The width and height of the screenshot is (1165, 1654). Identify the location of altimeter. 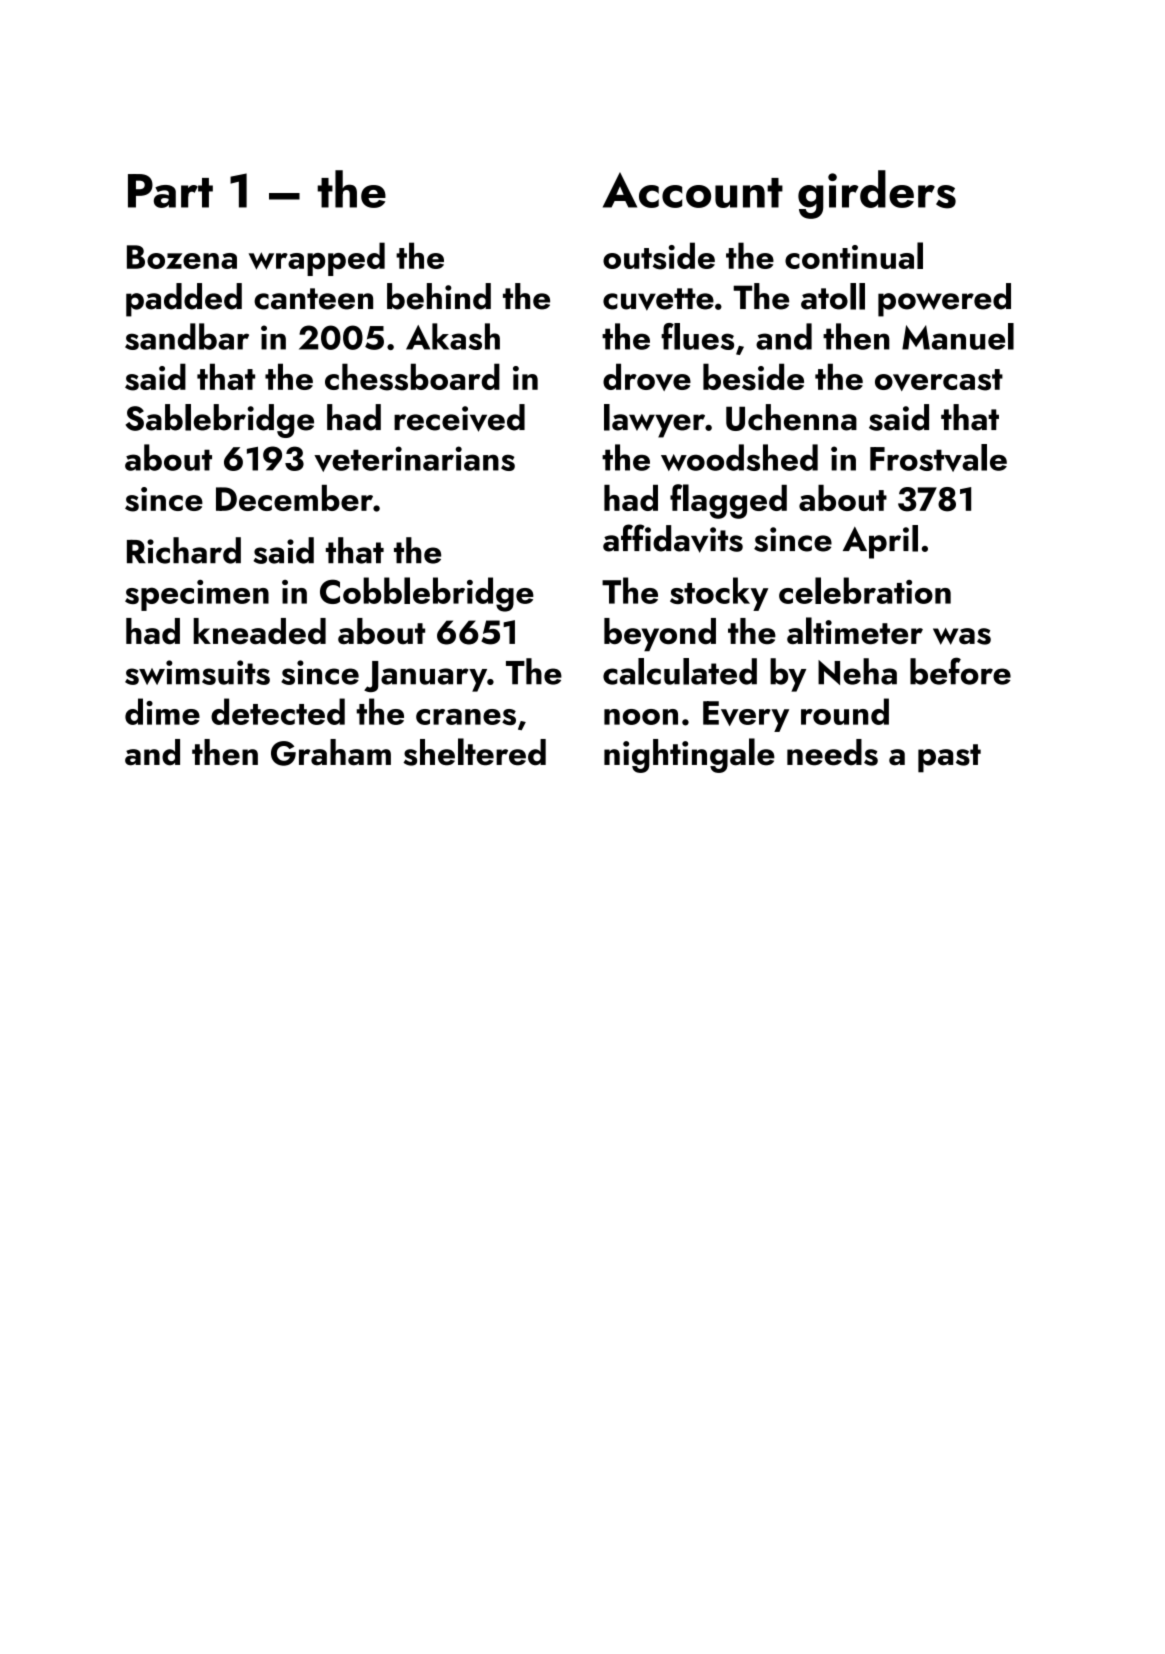
(855, 630).
